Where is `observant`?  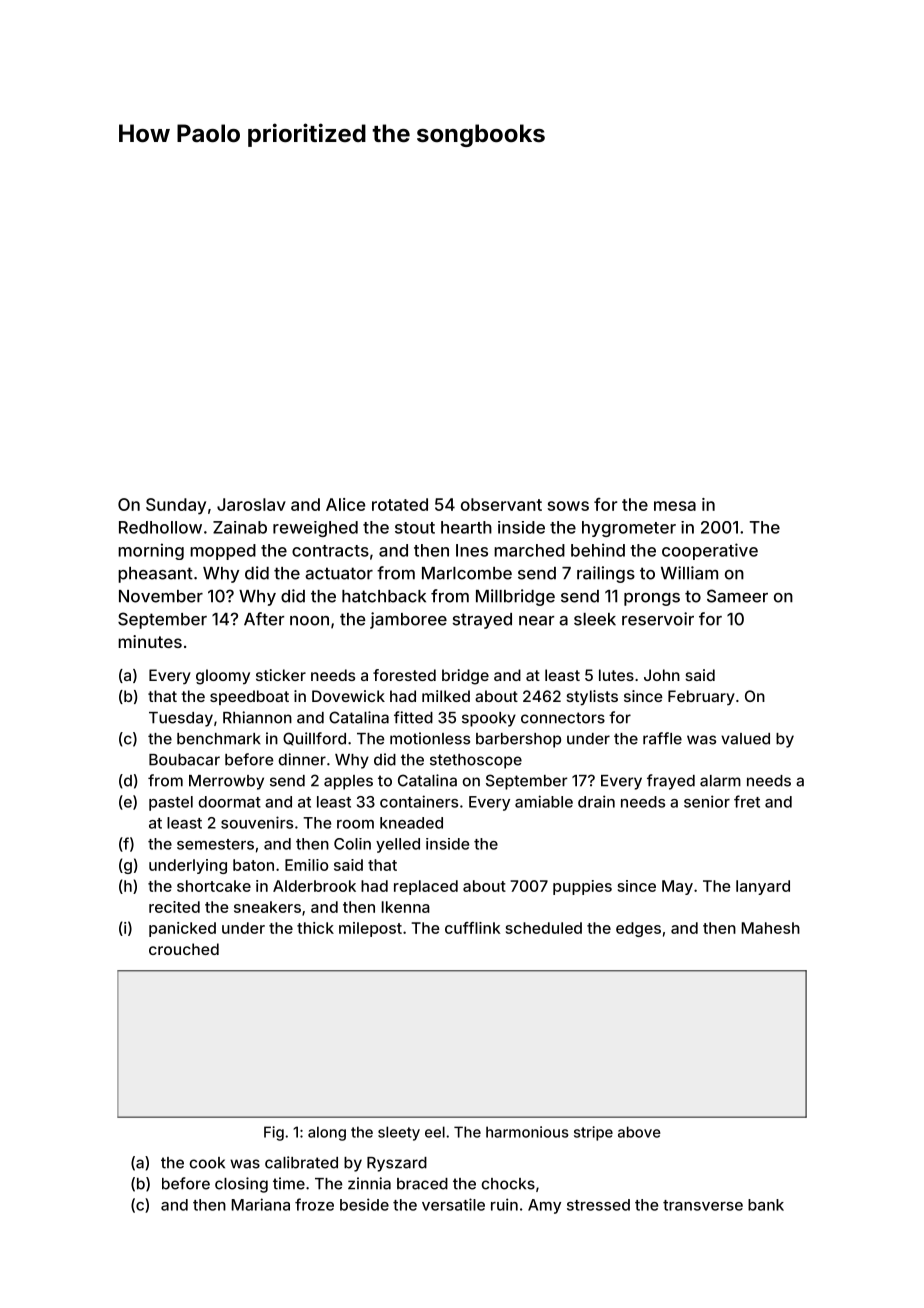 observant is located at coordinates (501, 504).
